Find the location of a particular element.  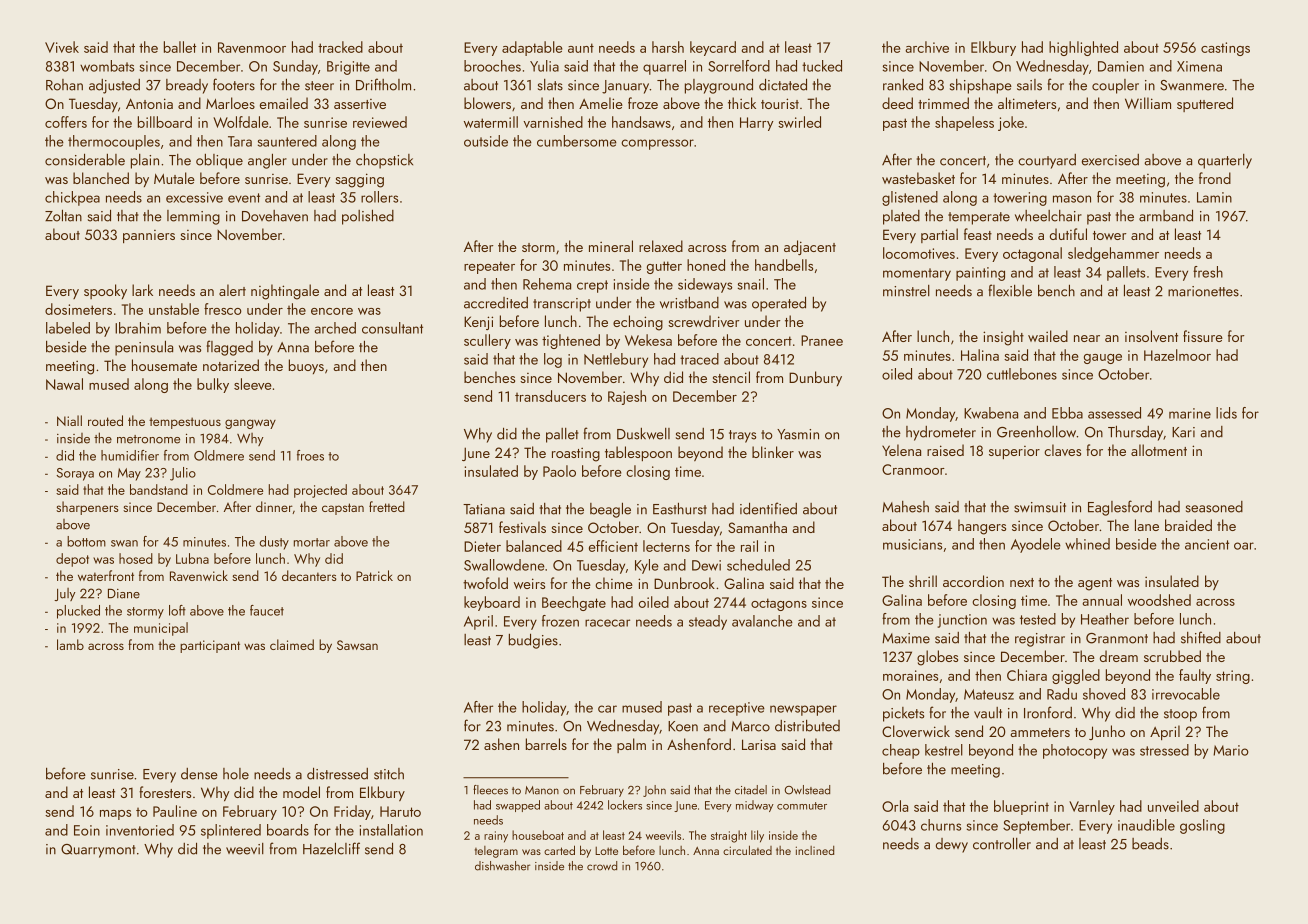

alert is located at coordinates (232, 290).
